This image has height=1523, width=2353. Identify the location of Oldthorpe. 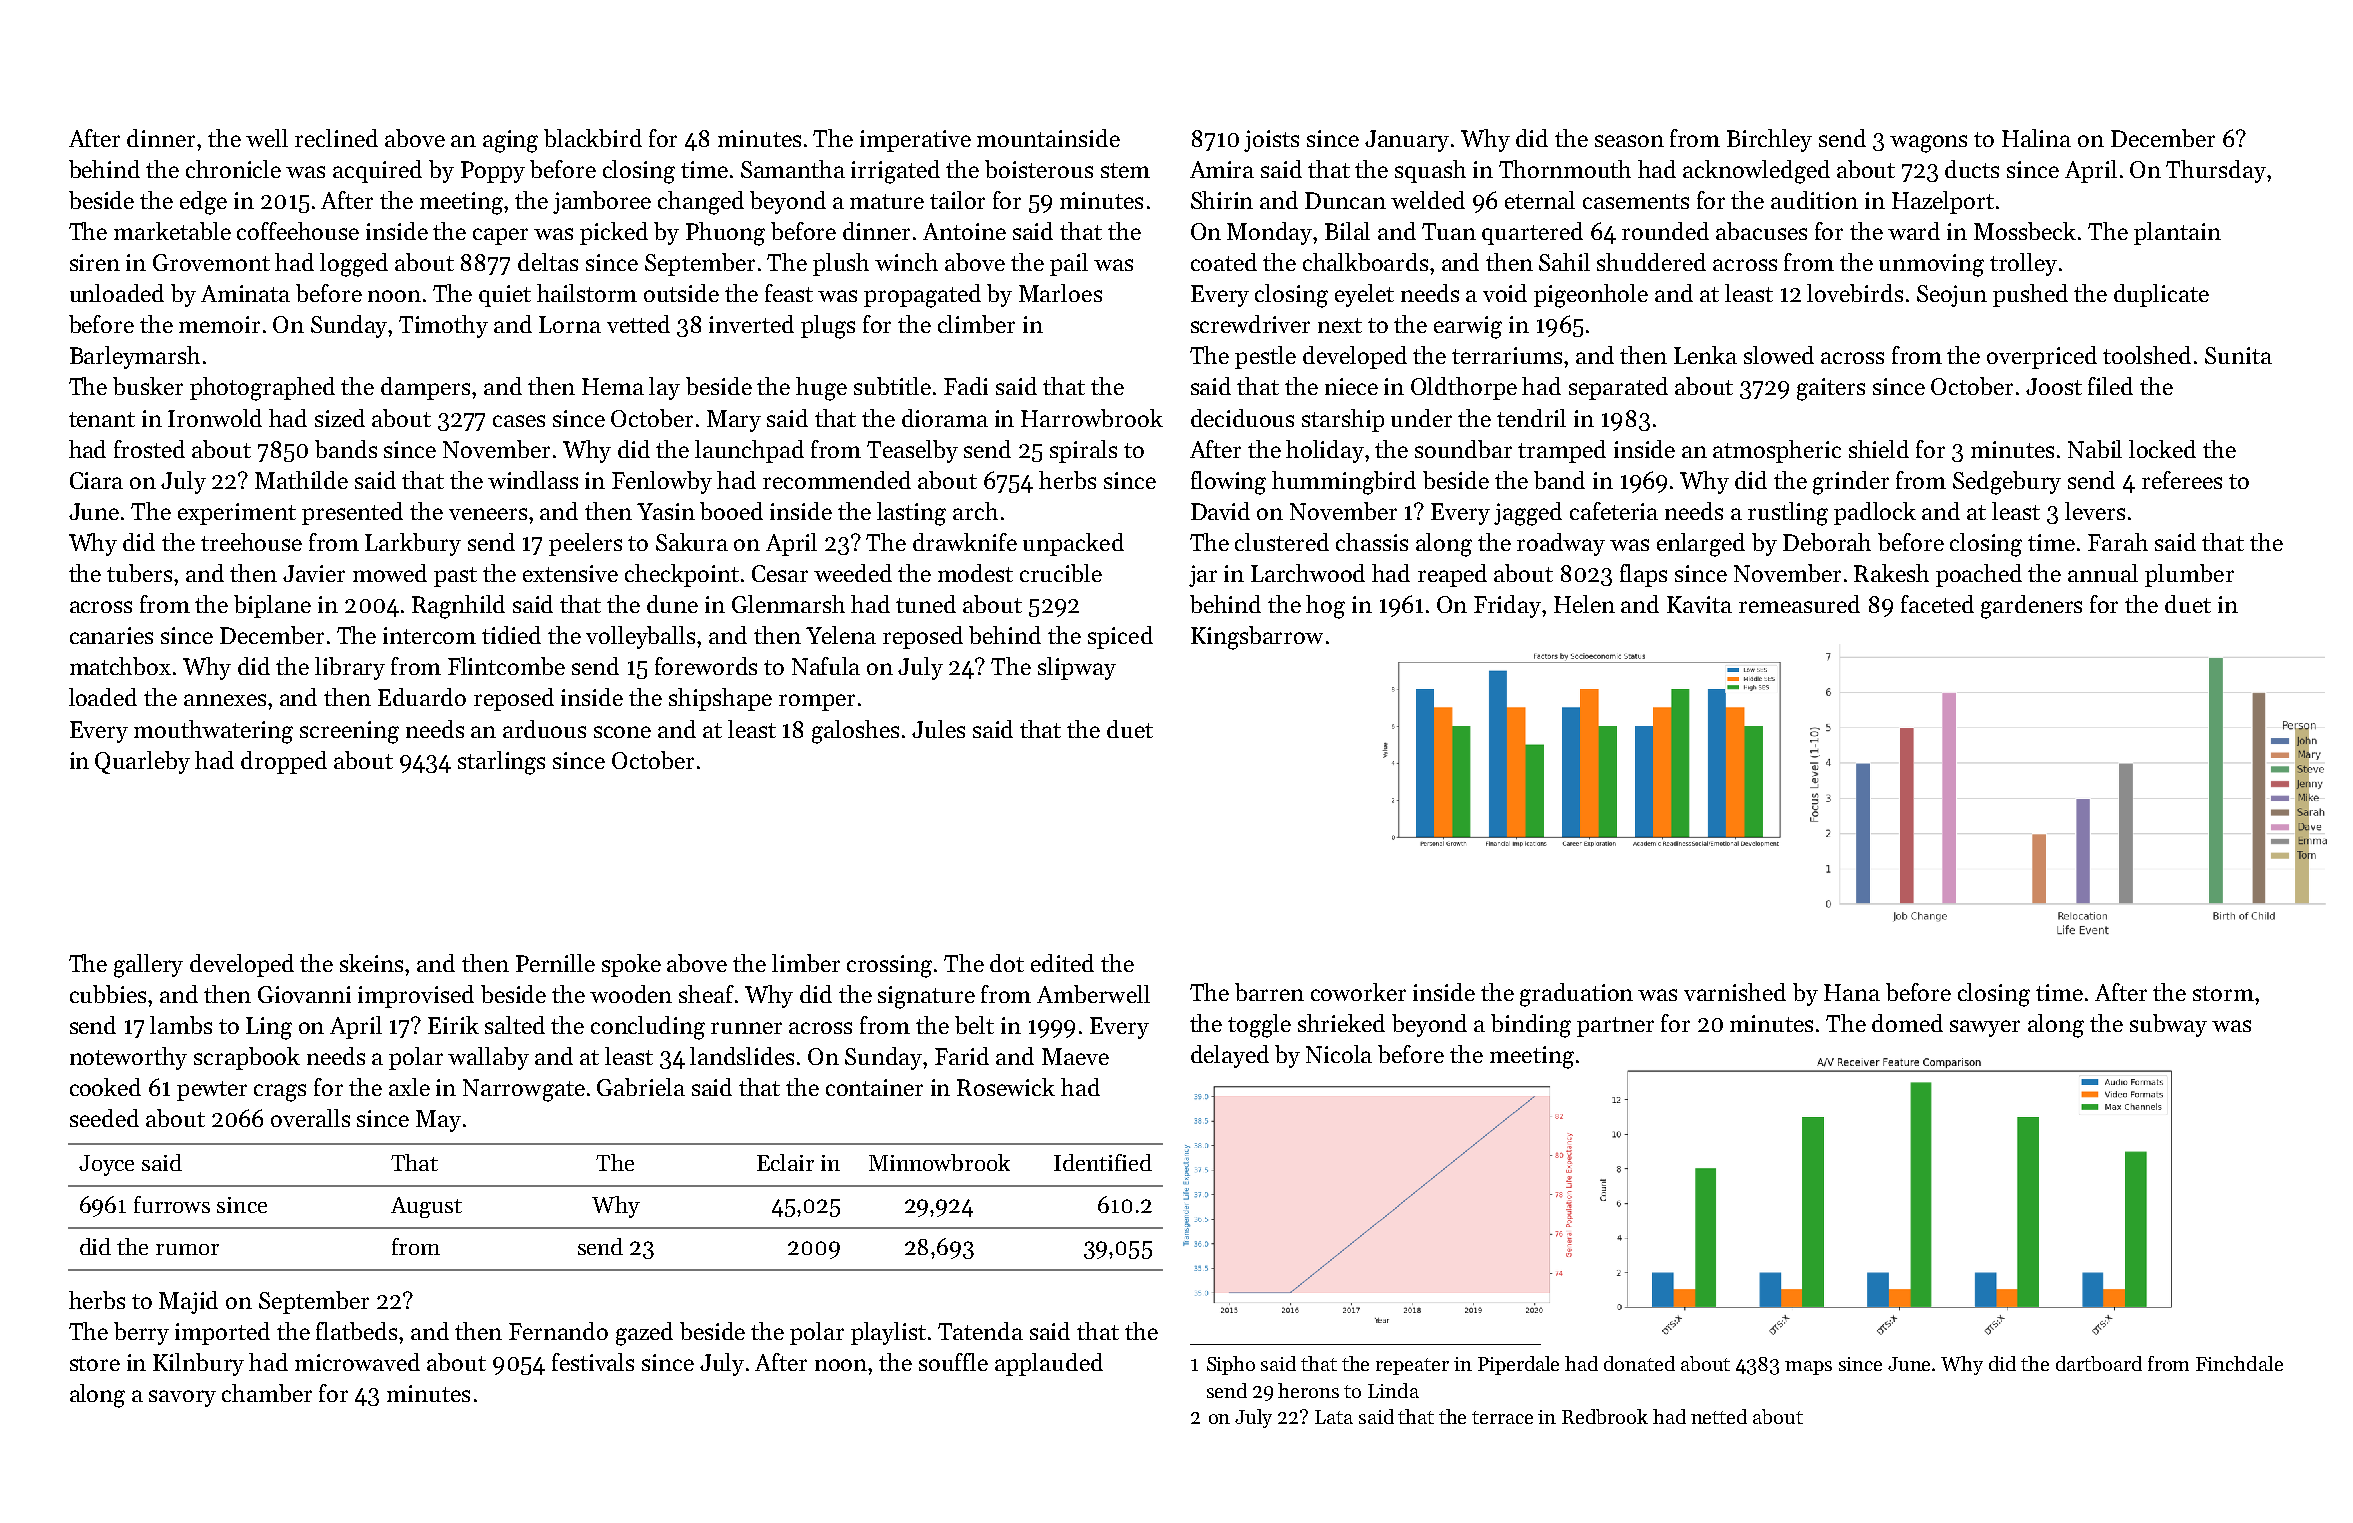
(1464, 388).
